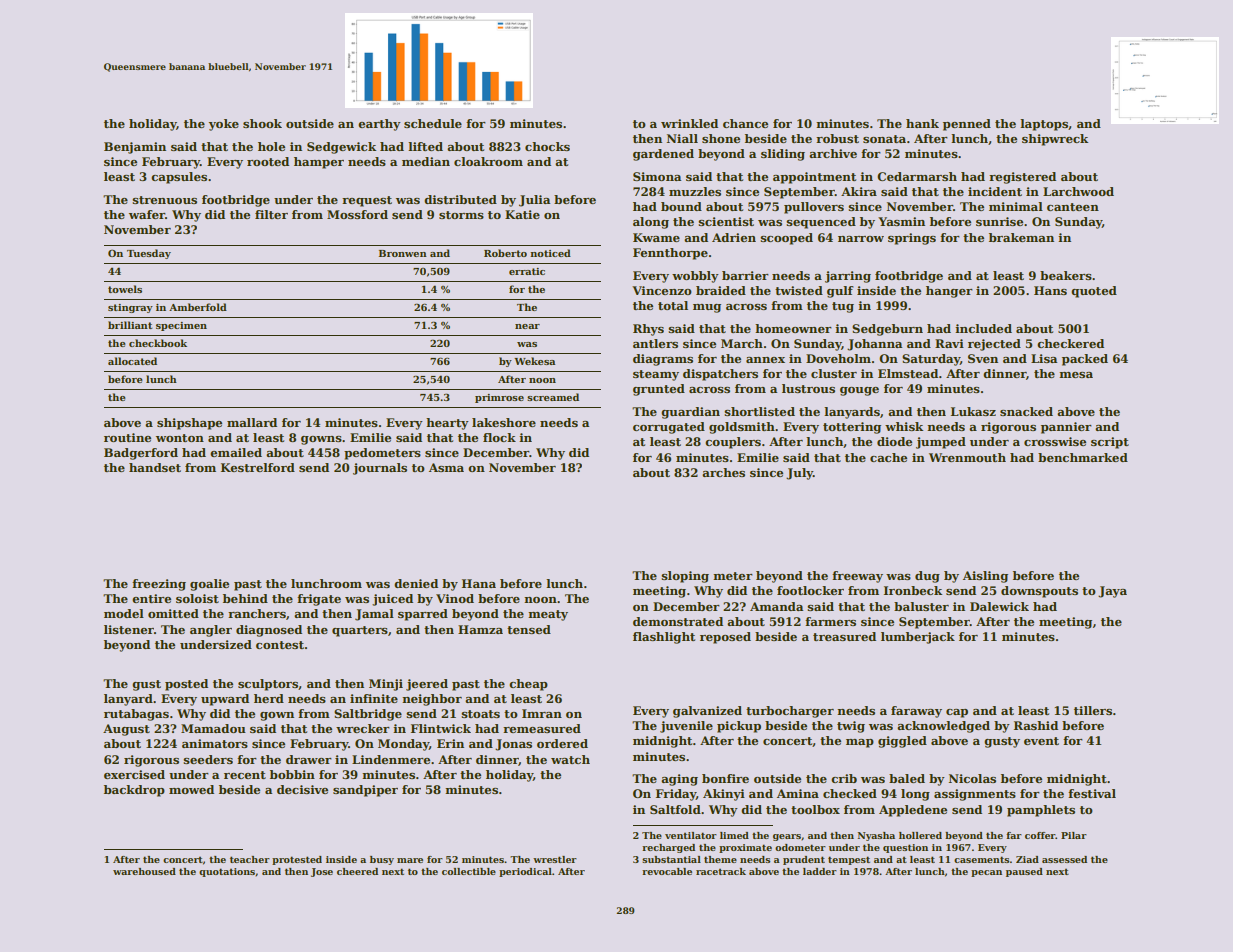 This screenshot has height=952, width=1233. I want to click on footlocker, so click(810, 590).
